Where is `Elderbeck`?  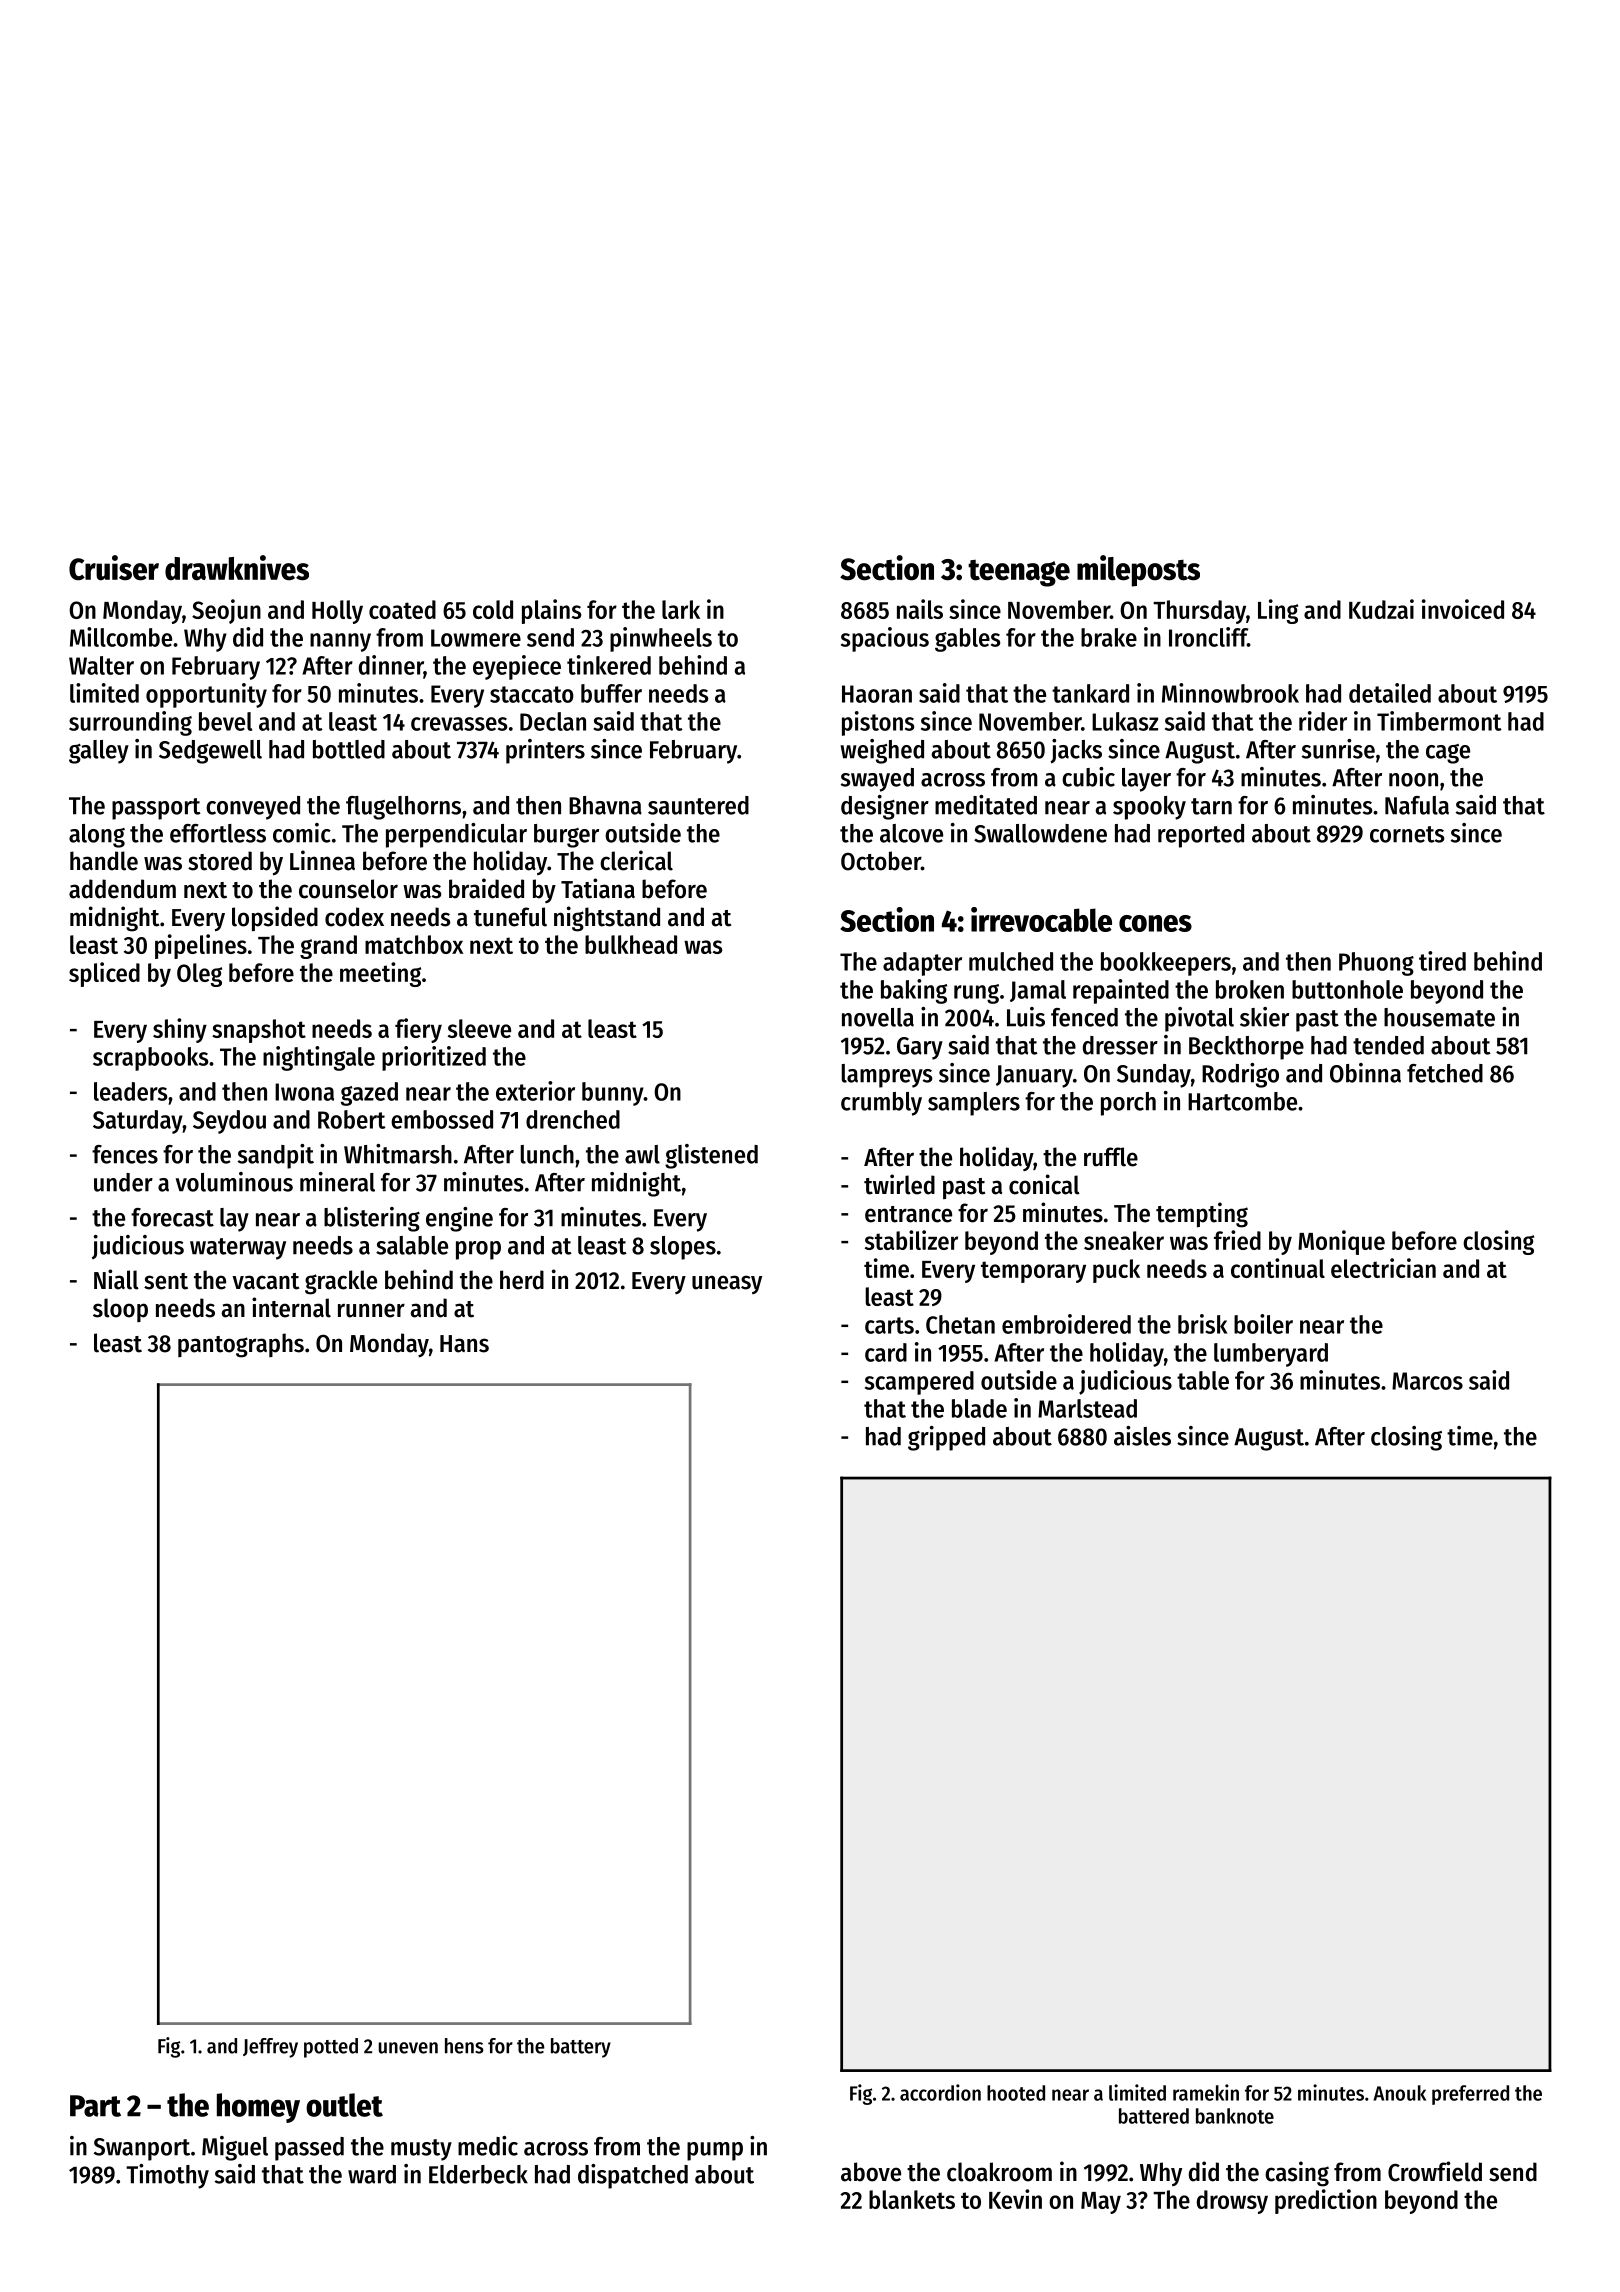 Elderbeck is located at coordinates (478, 2174).
